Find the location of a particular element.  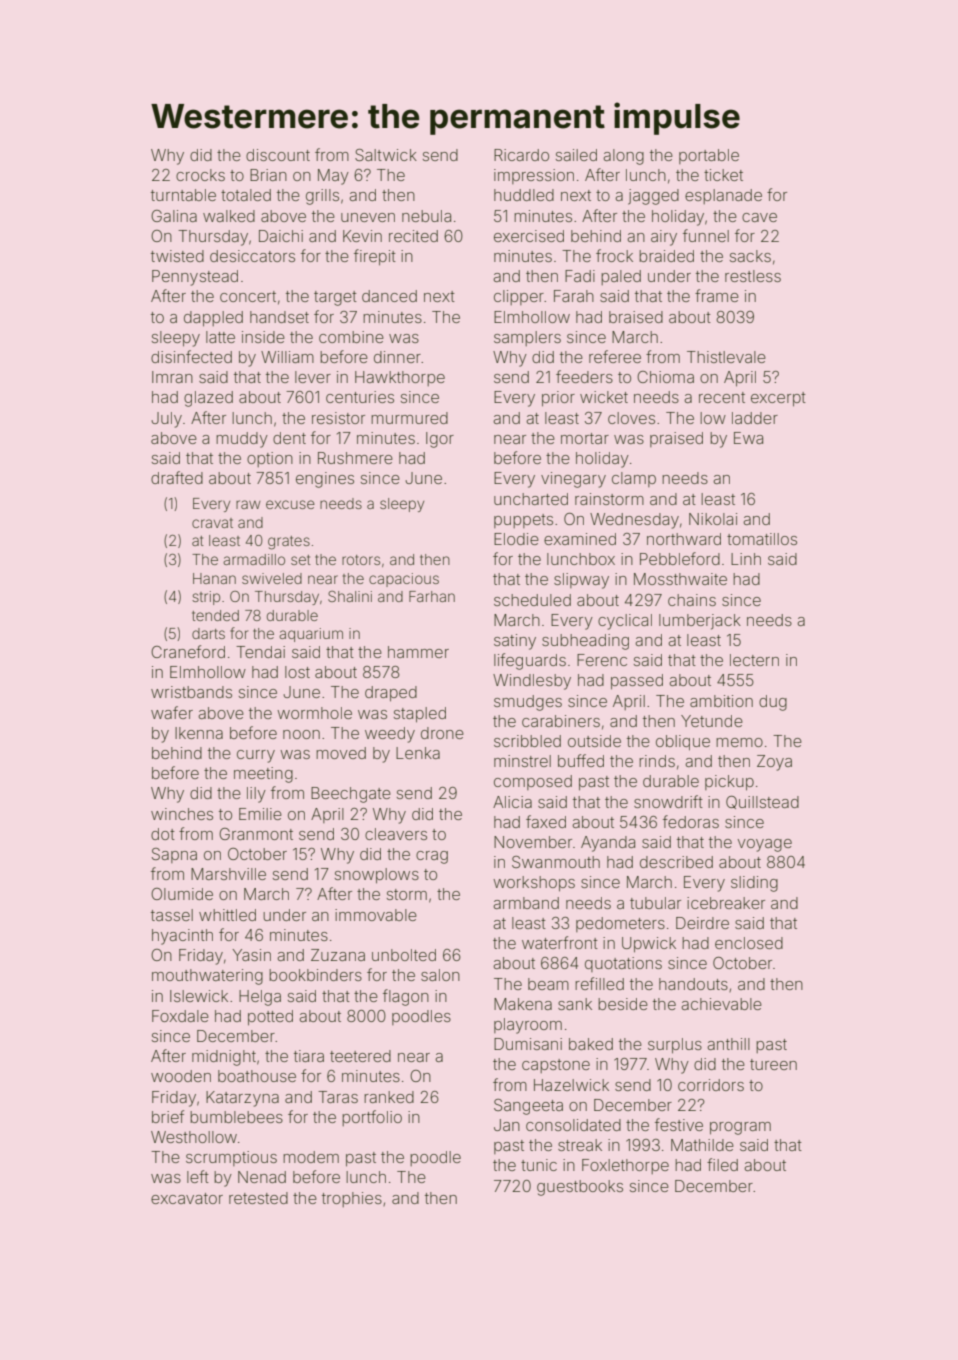

described is located at coordinates (676, 862).
